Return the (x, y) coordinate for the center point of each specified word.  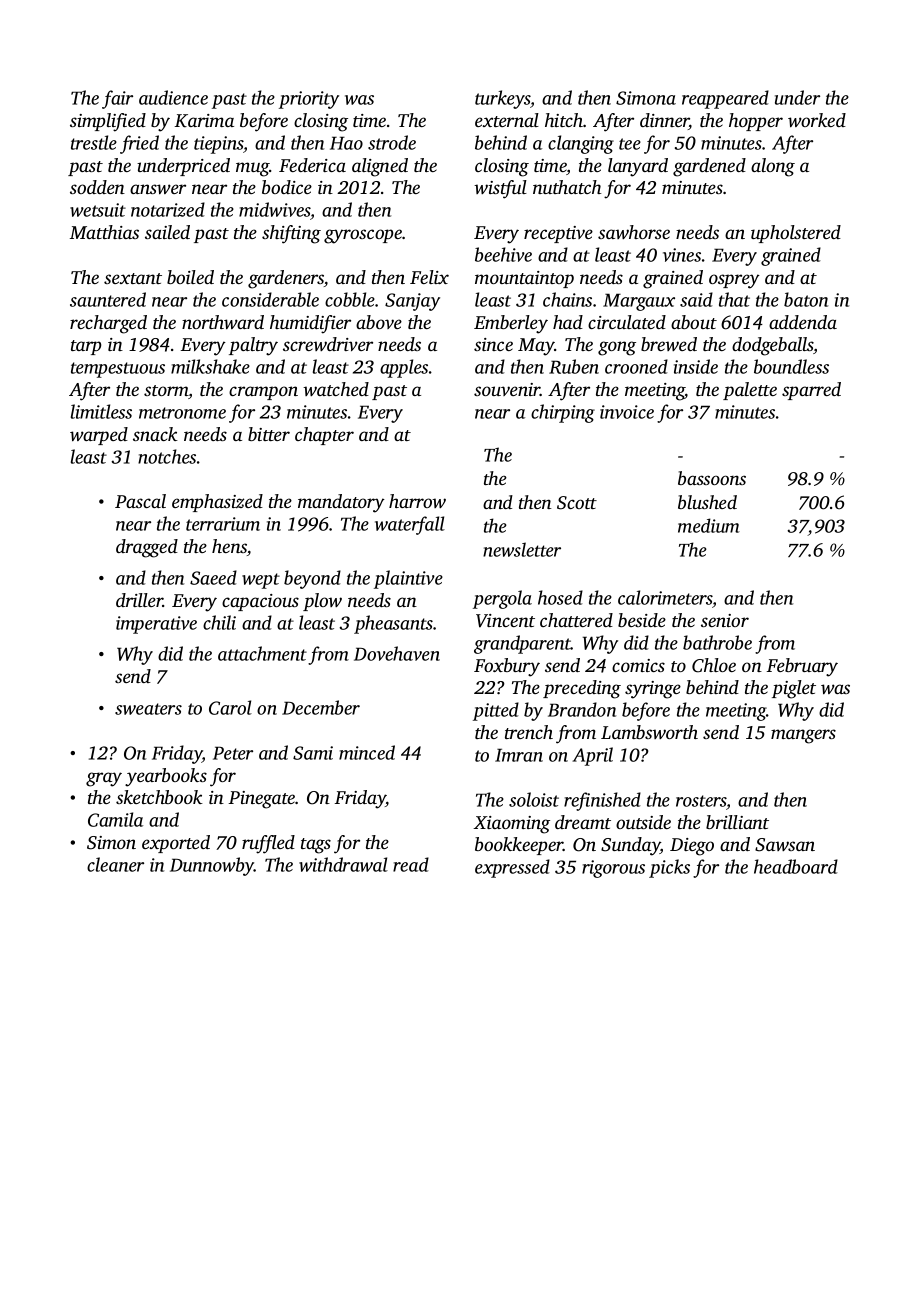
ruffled (268, 844)
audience (173, 97)
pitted (496, 711)
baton (806, 299)
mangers (803, 736)
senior (725, 620)
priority (309, 100)
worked (817, 120)
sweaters (148, 709)
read (411, 864)
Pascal (140, 501)
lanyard (638, 167)
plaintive (408, 579)
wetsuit (98, 210)
